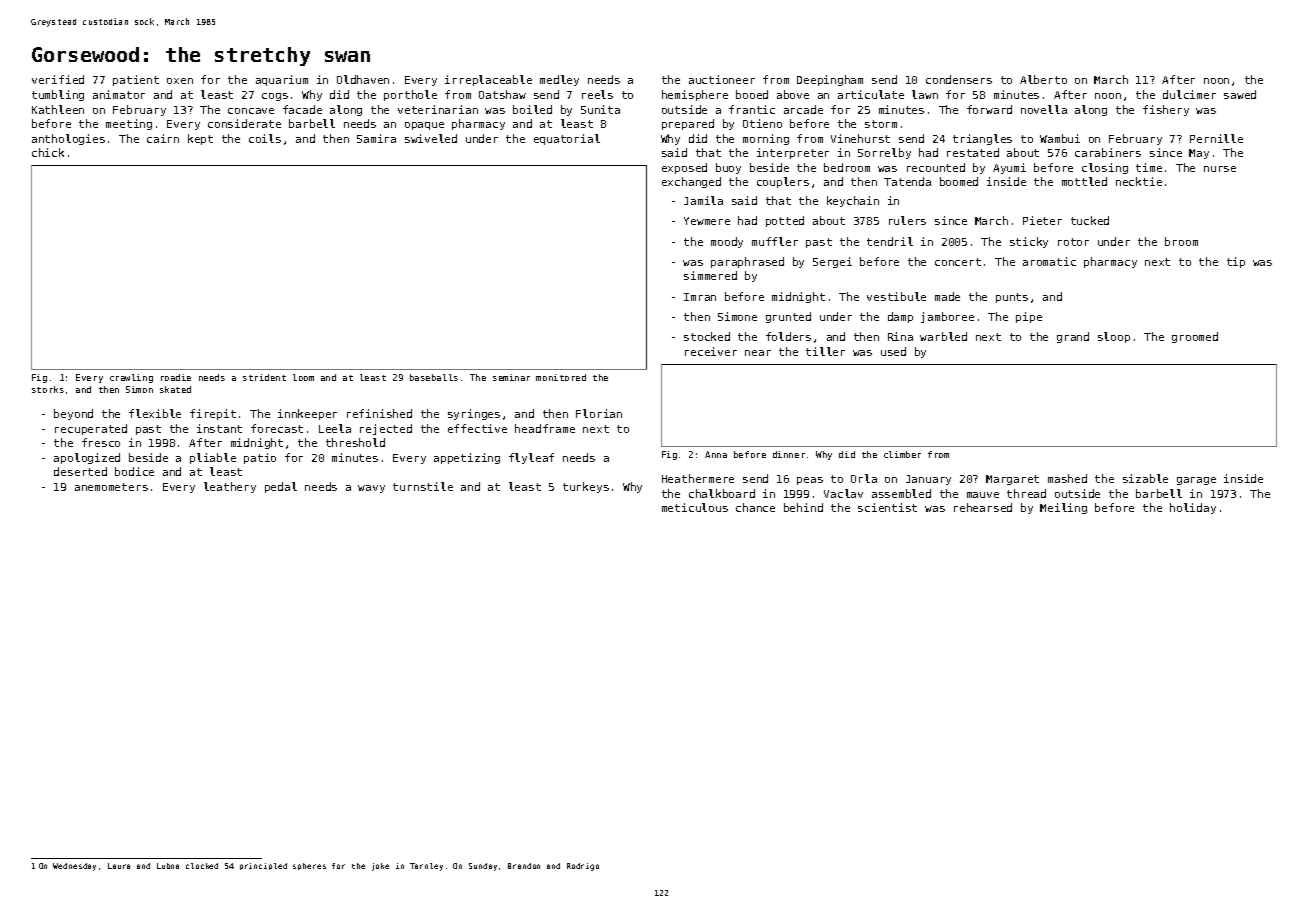 This screenshot has width=1308, height=924. Describe the element at coordinates (371, 489) in the screenshot. I see `wavy` at that location.
